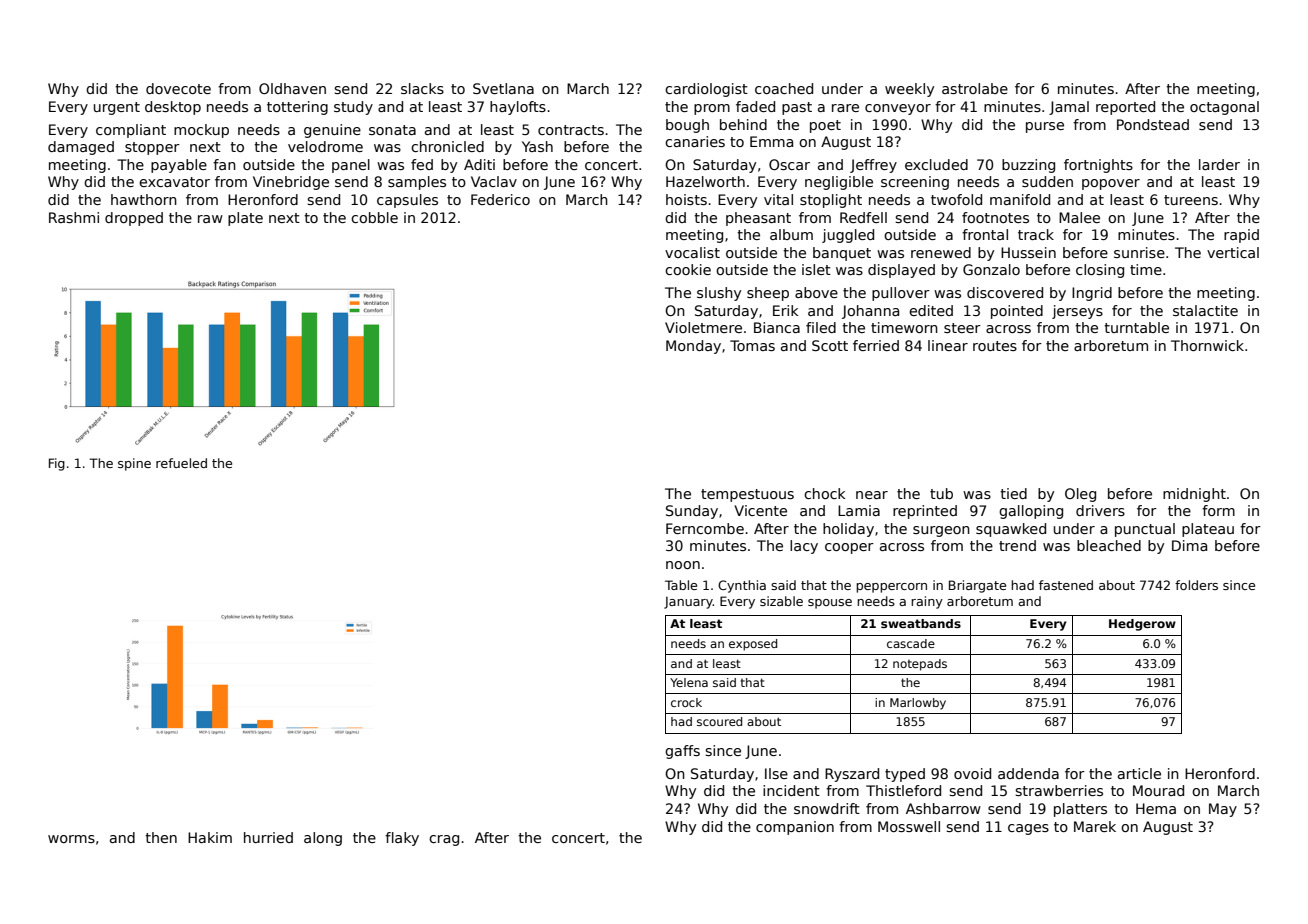 The height and width of the image is (924, 1308). Describe the element at coordinates (1066, 585) in the image. I see `fastened` at that location.
